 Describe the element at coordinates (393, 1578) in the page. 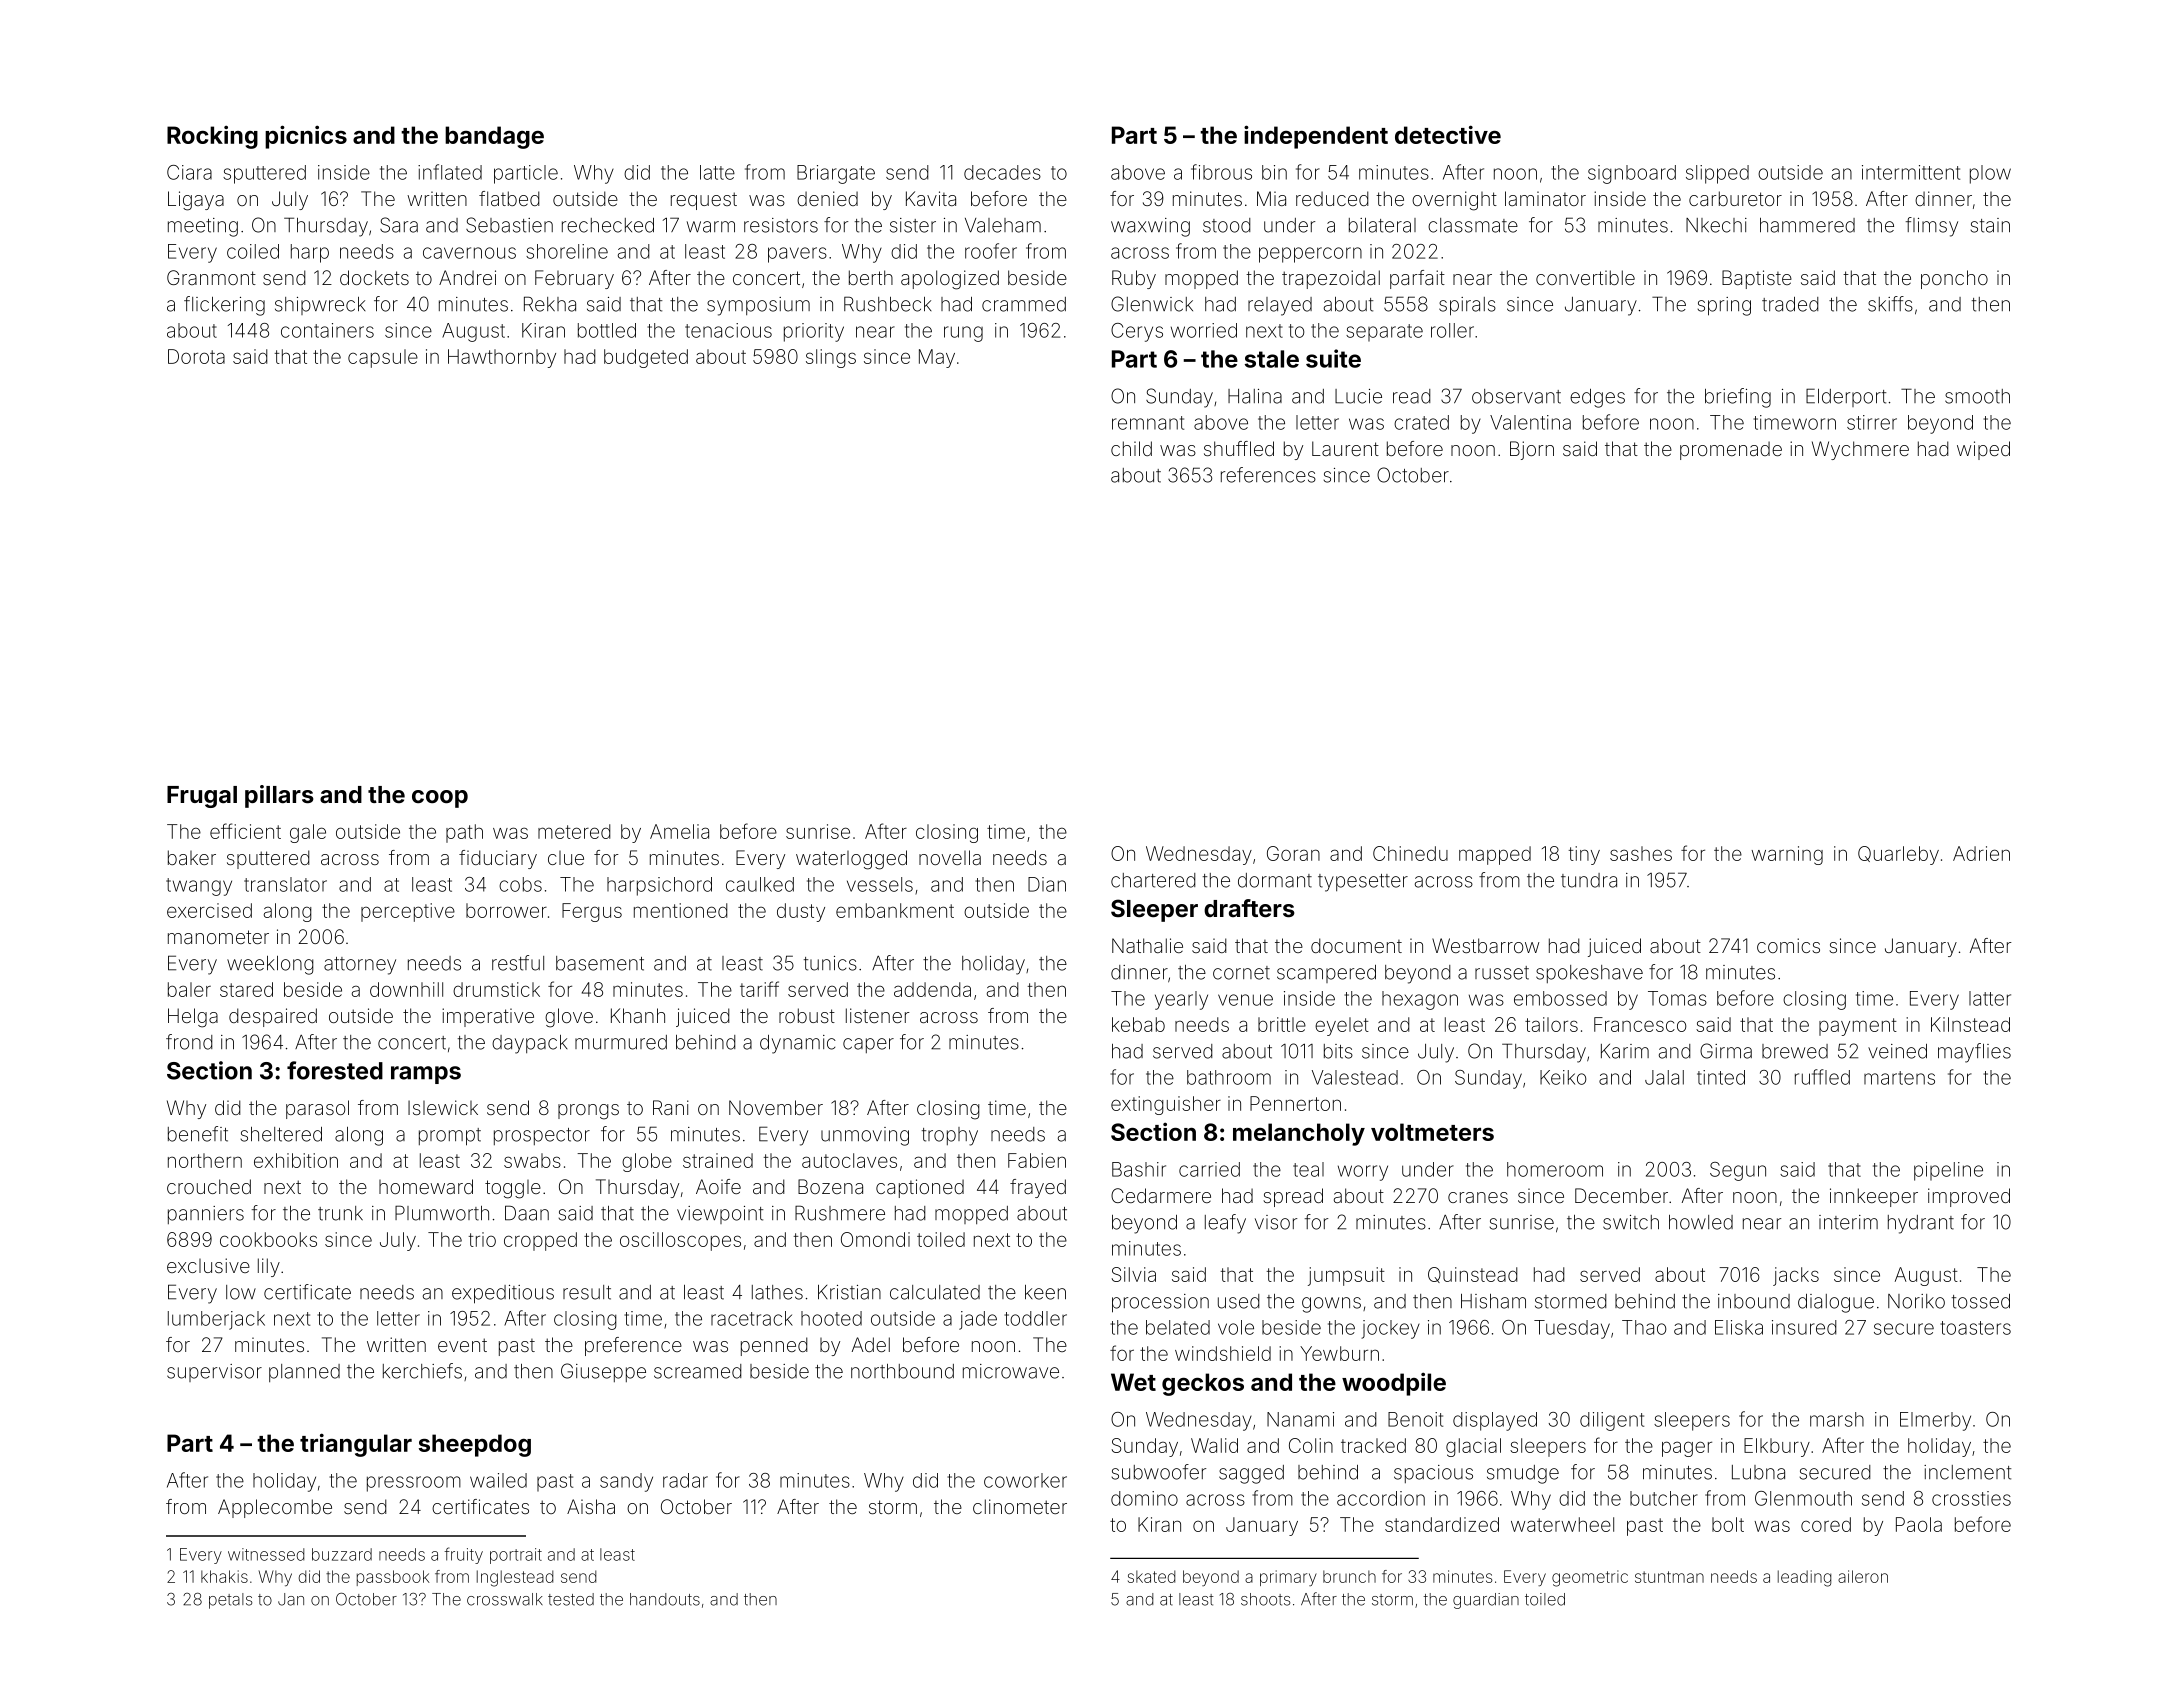

I see `passbook` at that location.
